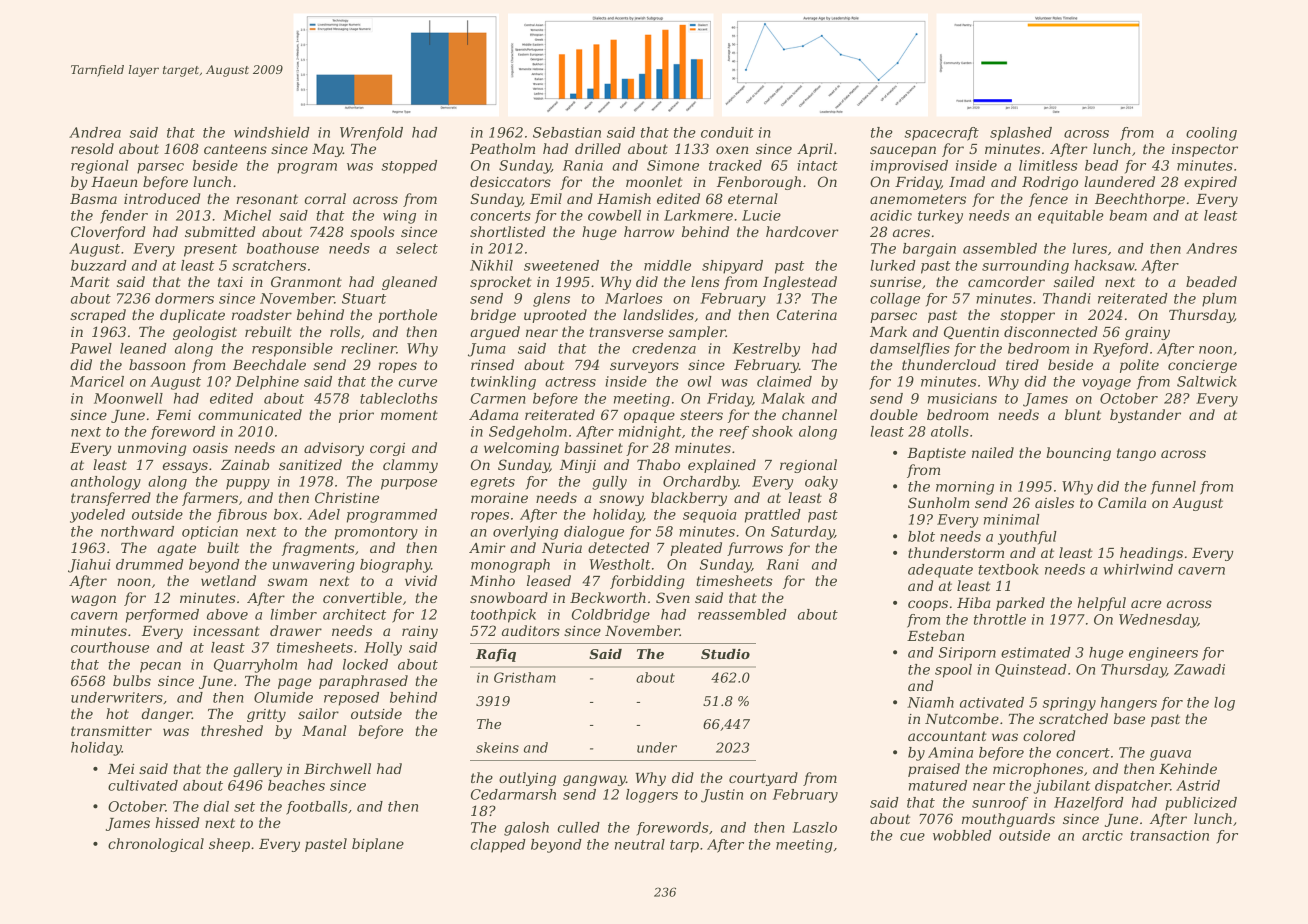 The image size is (1308, 924). Describe the element at coordinates (418, 383) in the screenshot. I see `curve` at that location.
